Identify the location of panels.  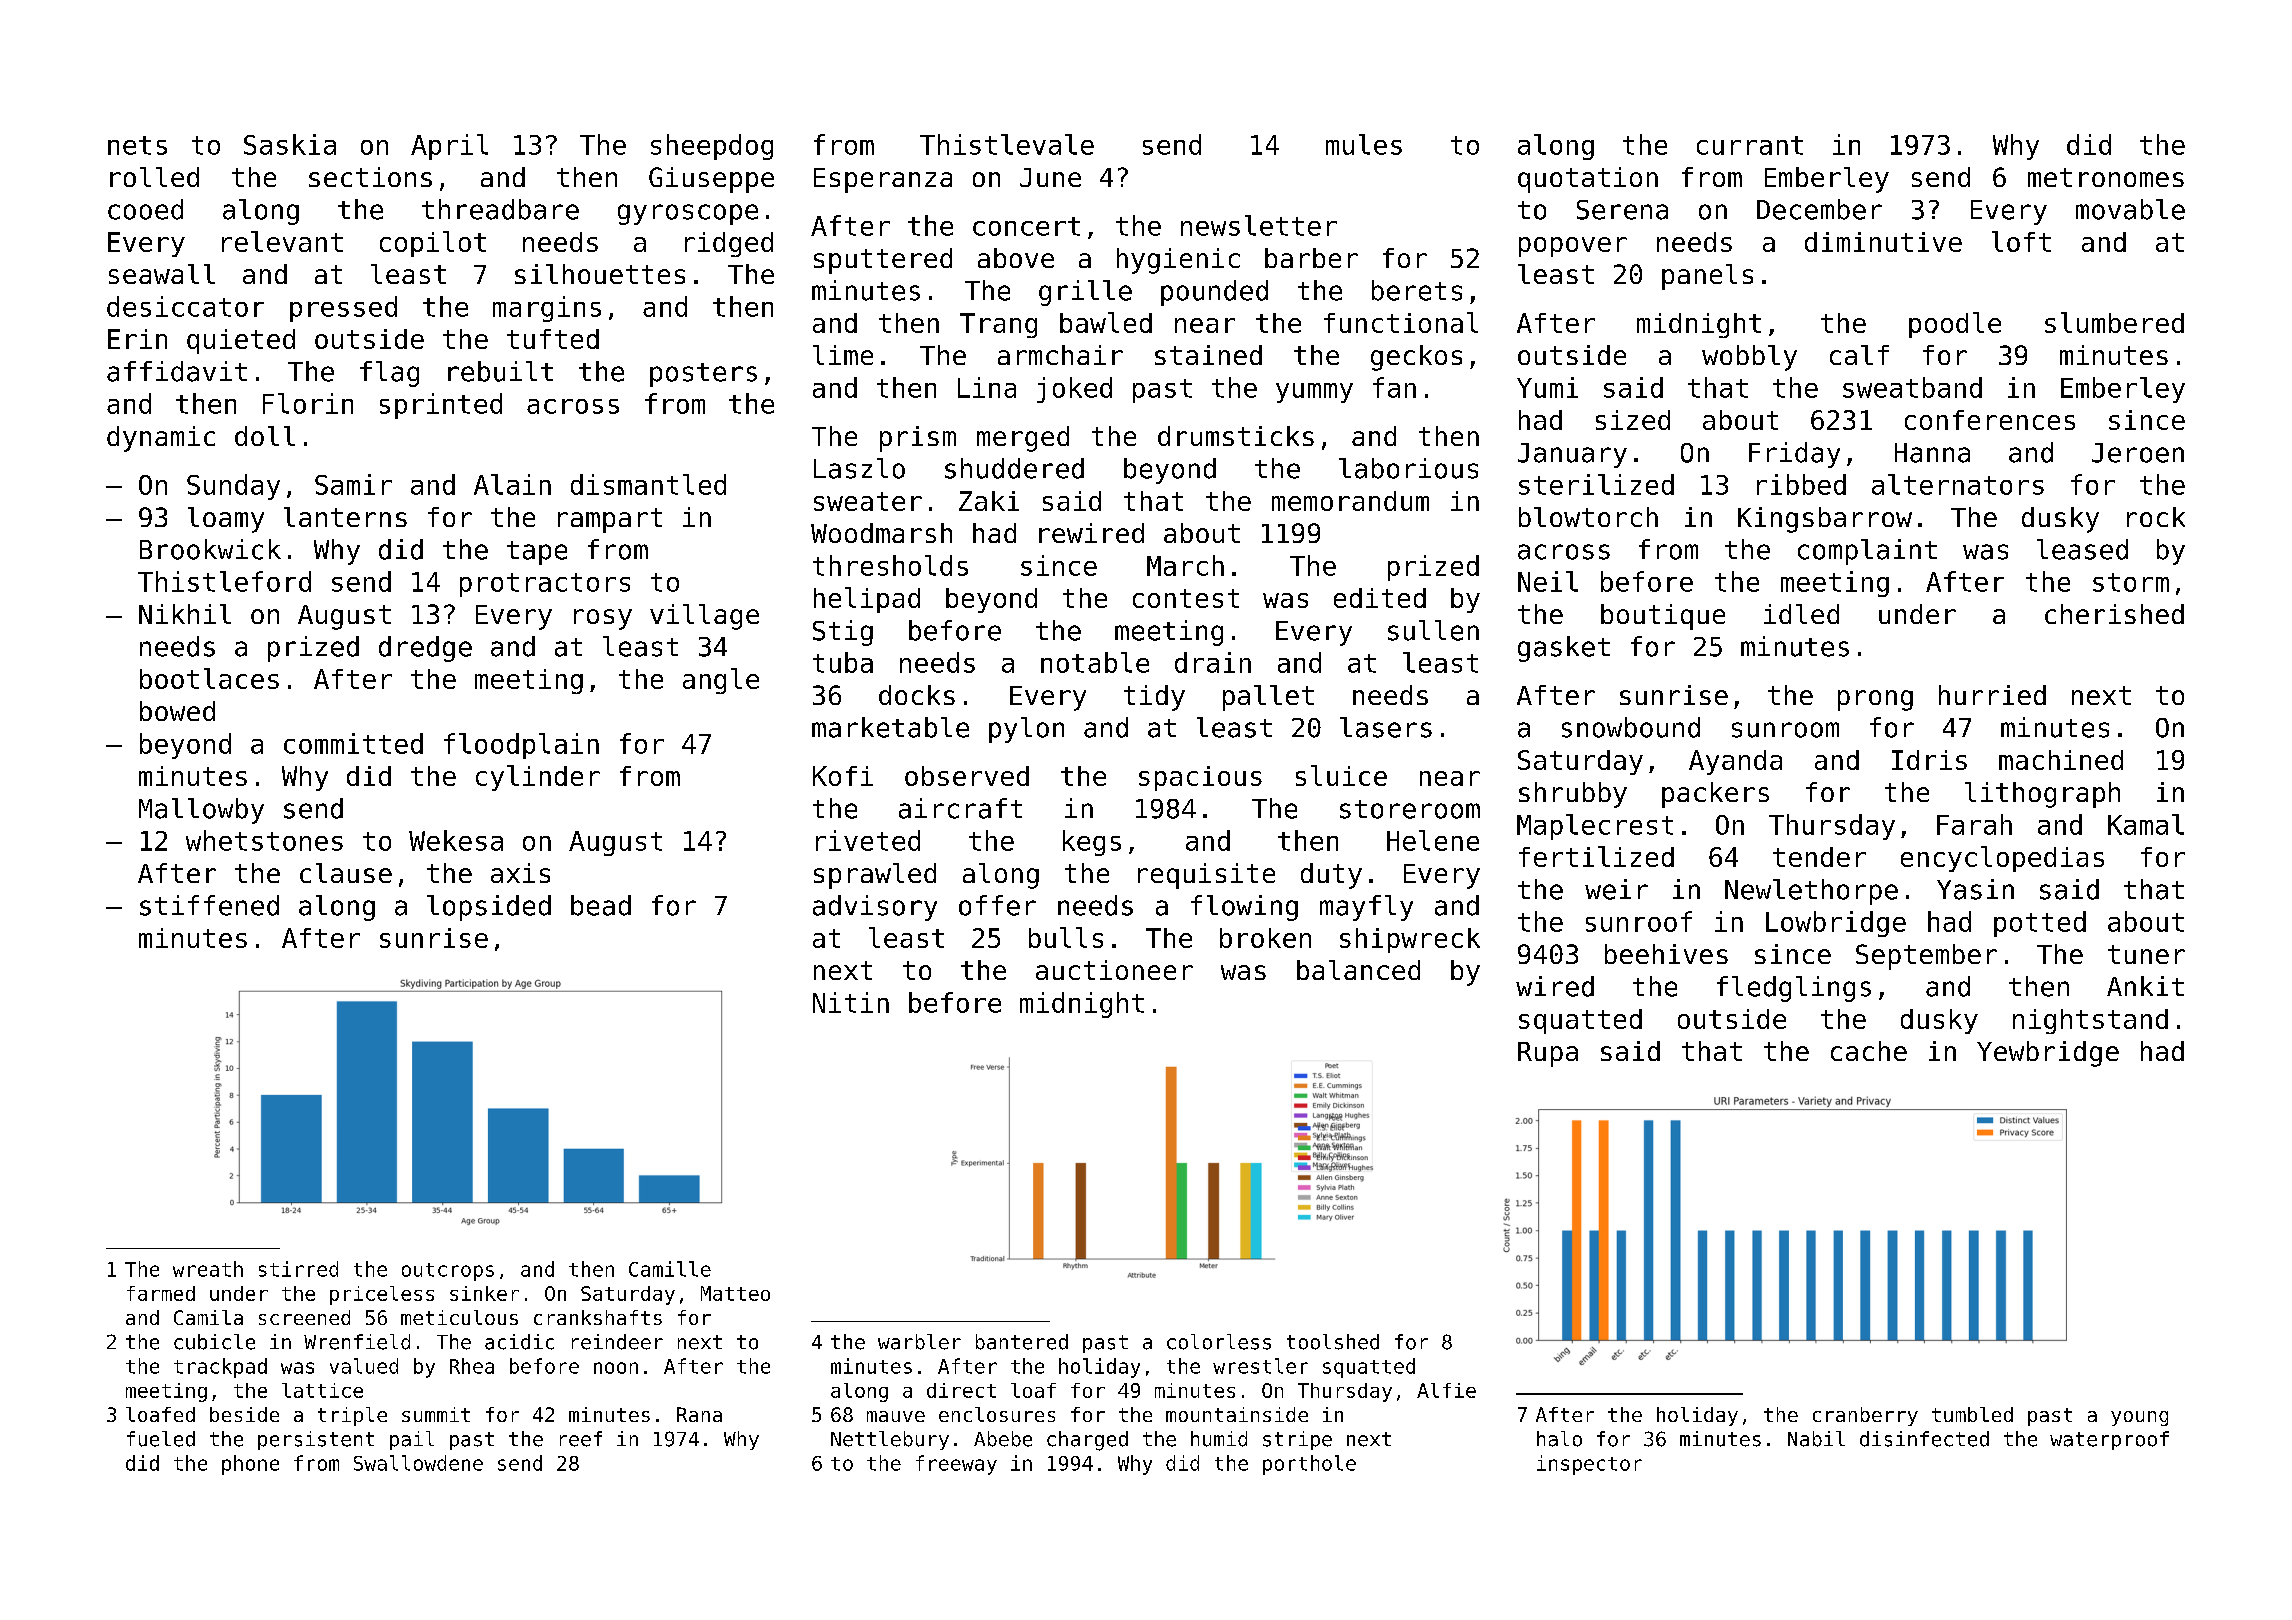
(1707, 277).
